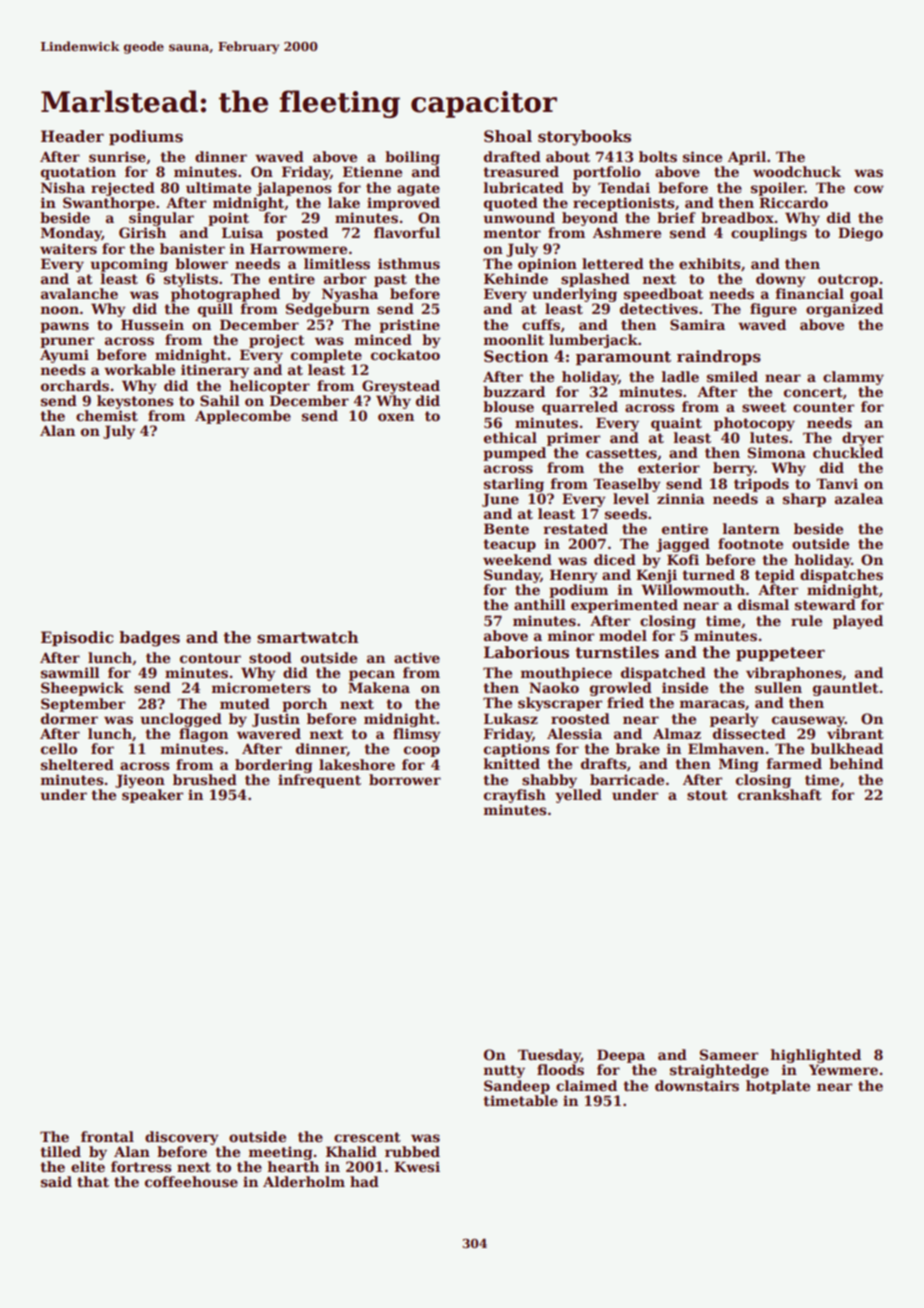  Describe the element at coordinates (93, 1181) in the image. I see `that` at that location.
